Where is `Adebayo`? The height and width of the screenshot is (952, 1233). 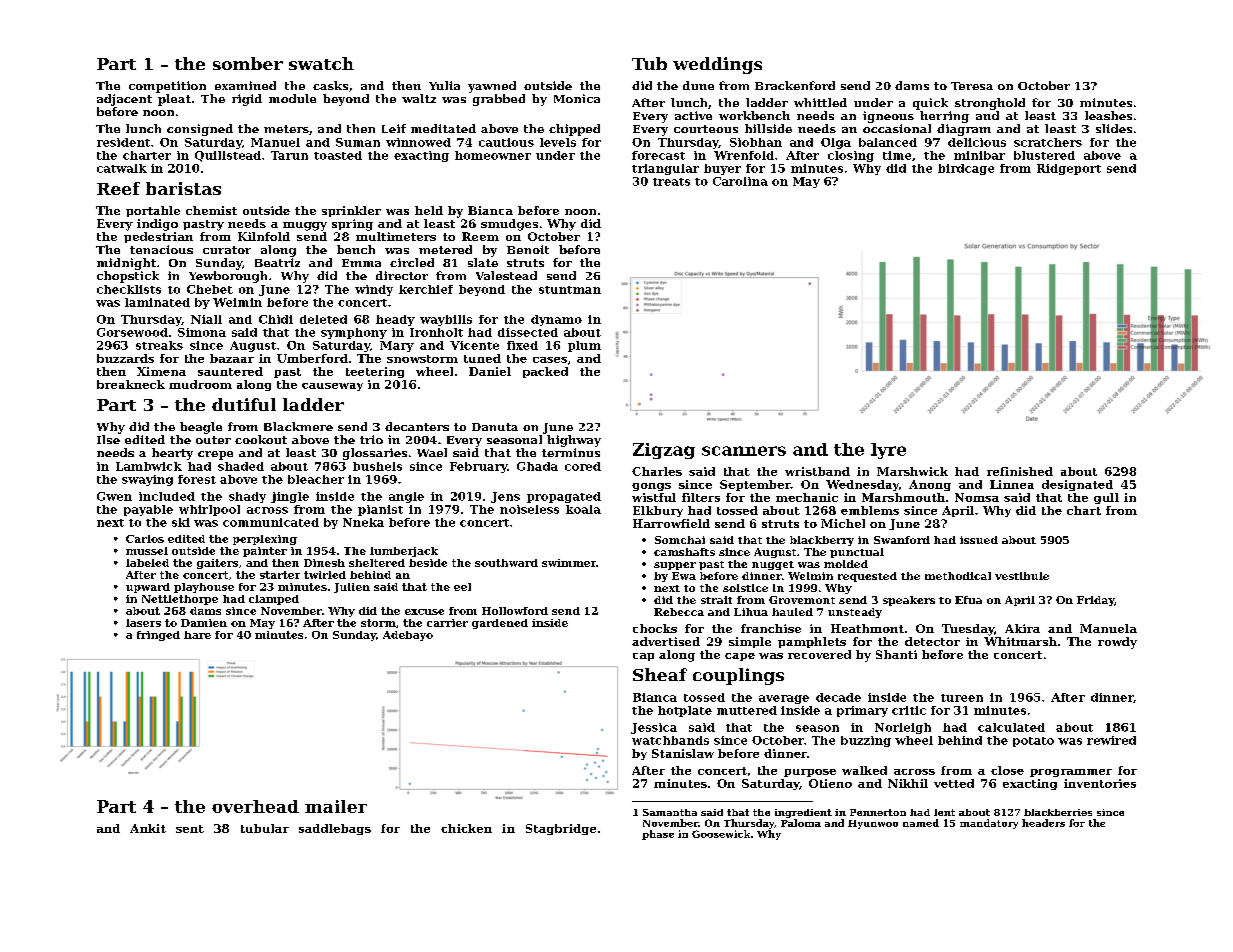 Adebayo is located at coordinates (408, 636).
